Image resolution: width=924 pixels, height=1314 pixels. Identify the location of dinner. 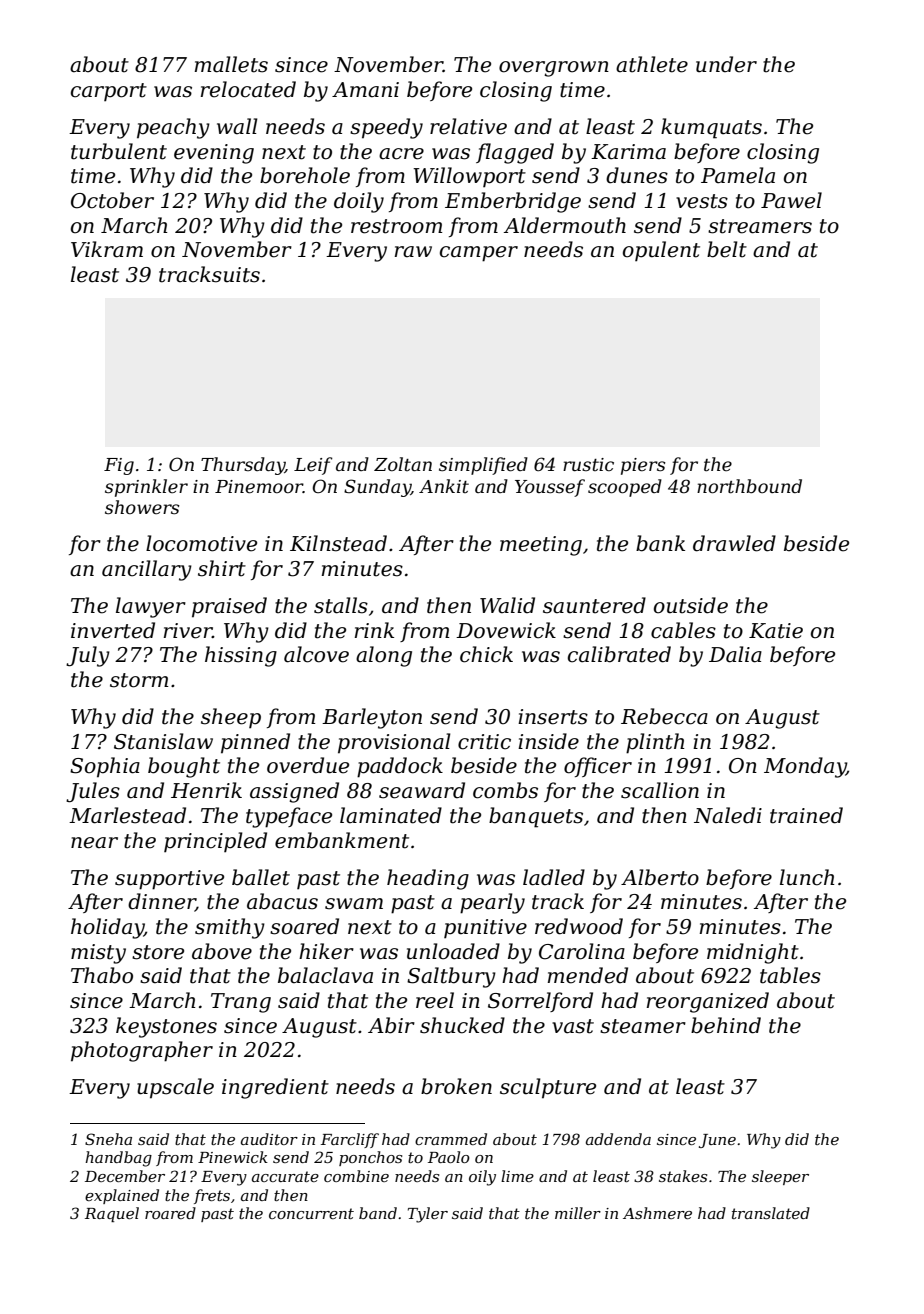
(162, 902).
